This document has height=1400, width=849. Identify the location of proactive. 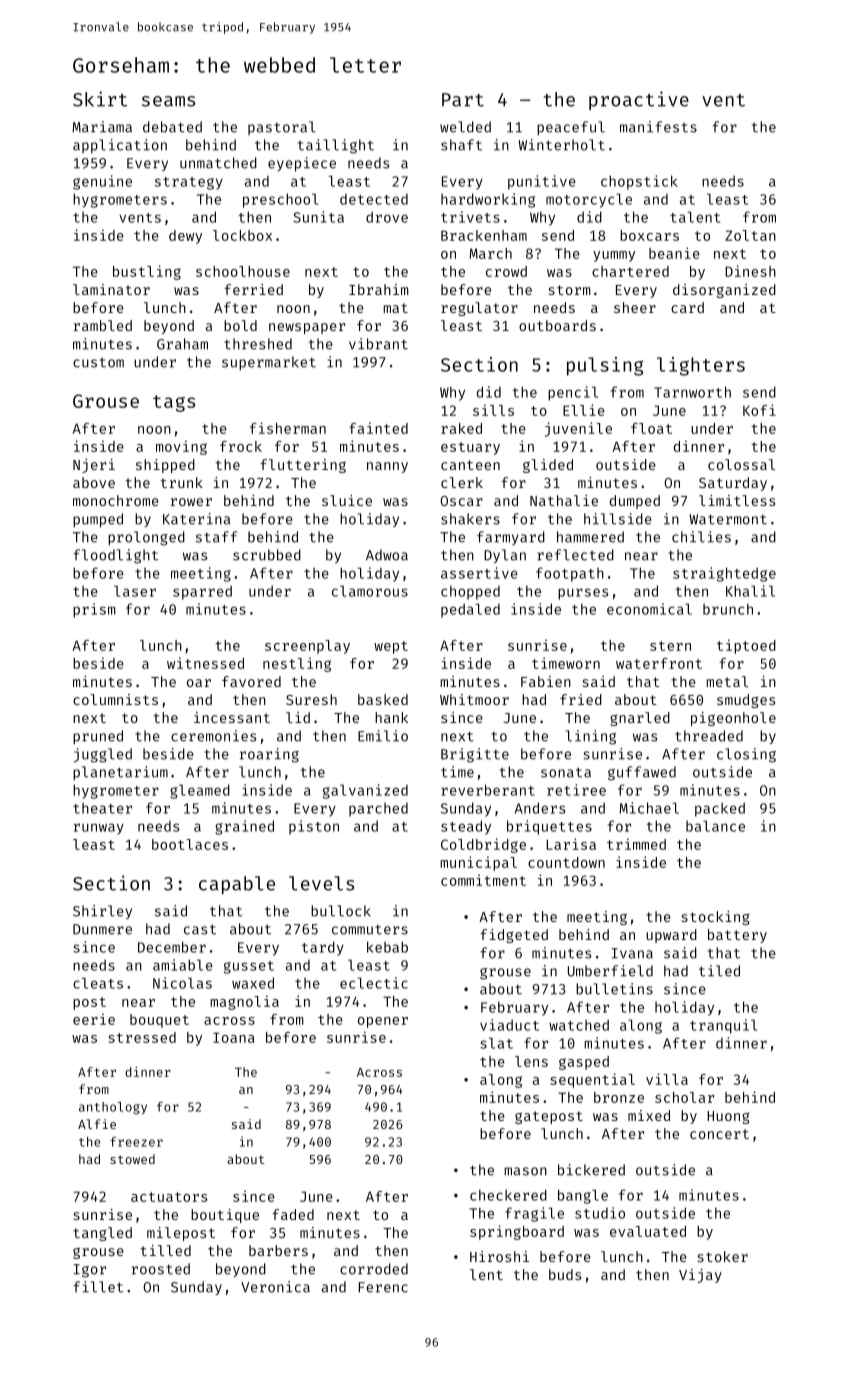
(639, 100).
